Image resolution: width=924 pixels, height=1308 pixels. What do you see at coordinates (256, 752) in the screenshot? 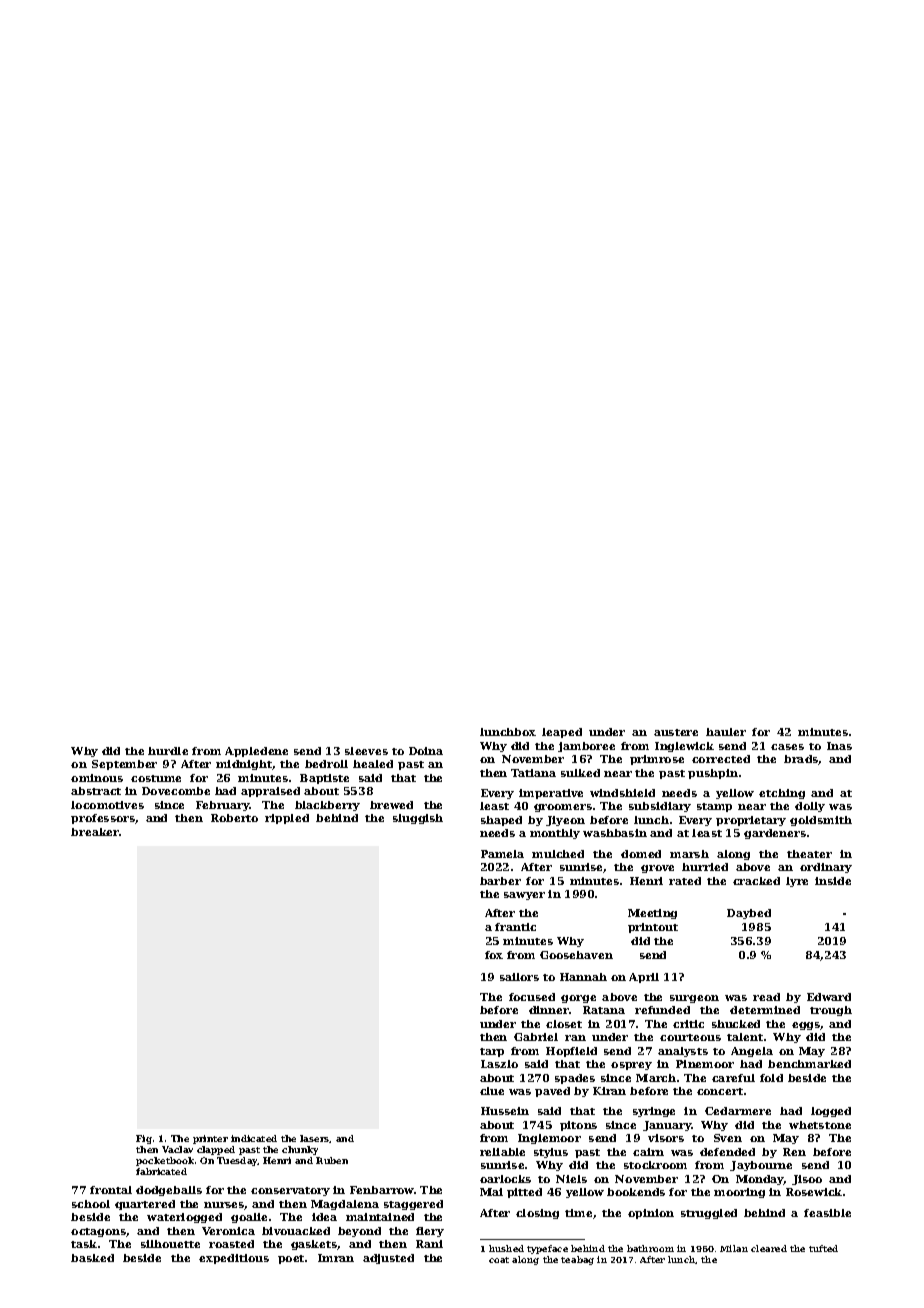
I see `Appledene` at bounding box center [256, 752].
